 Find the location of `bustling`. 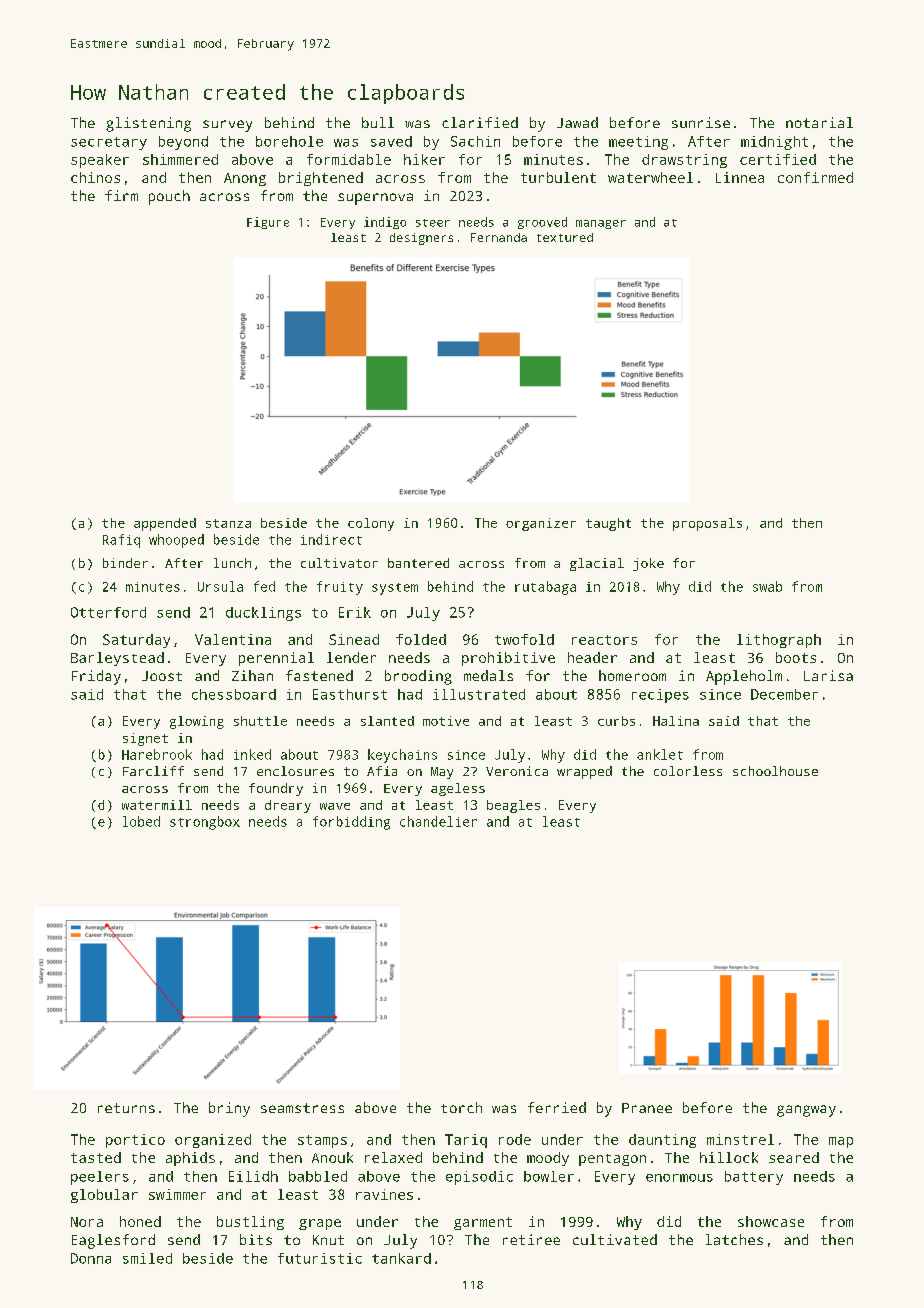

bustling is located at coordinates (250, 1223).
